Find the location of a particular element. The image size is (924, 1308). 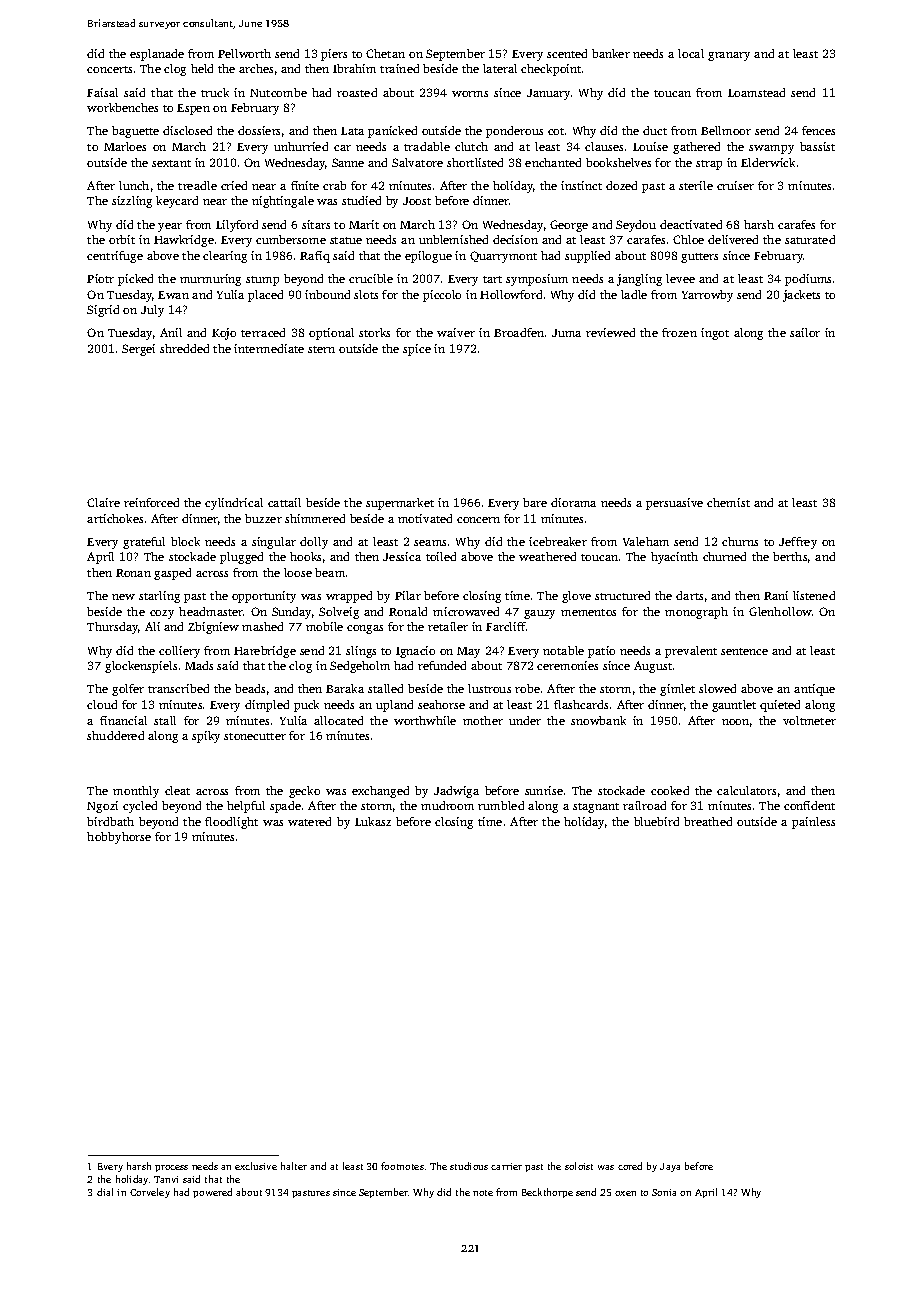

scented is located at coordinates (567, 53).
